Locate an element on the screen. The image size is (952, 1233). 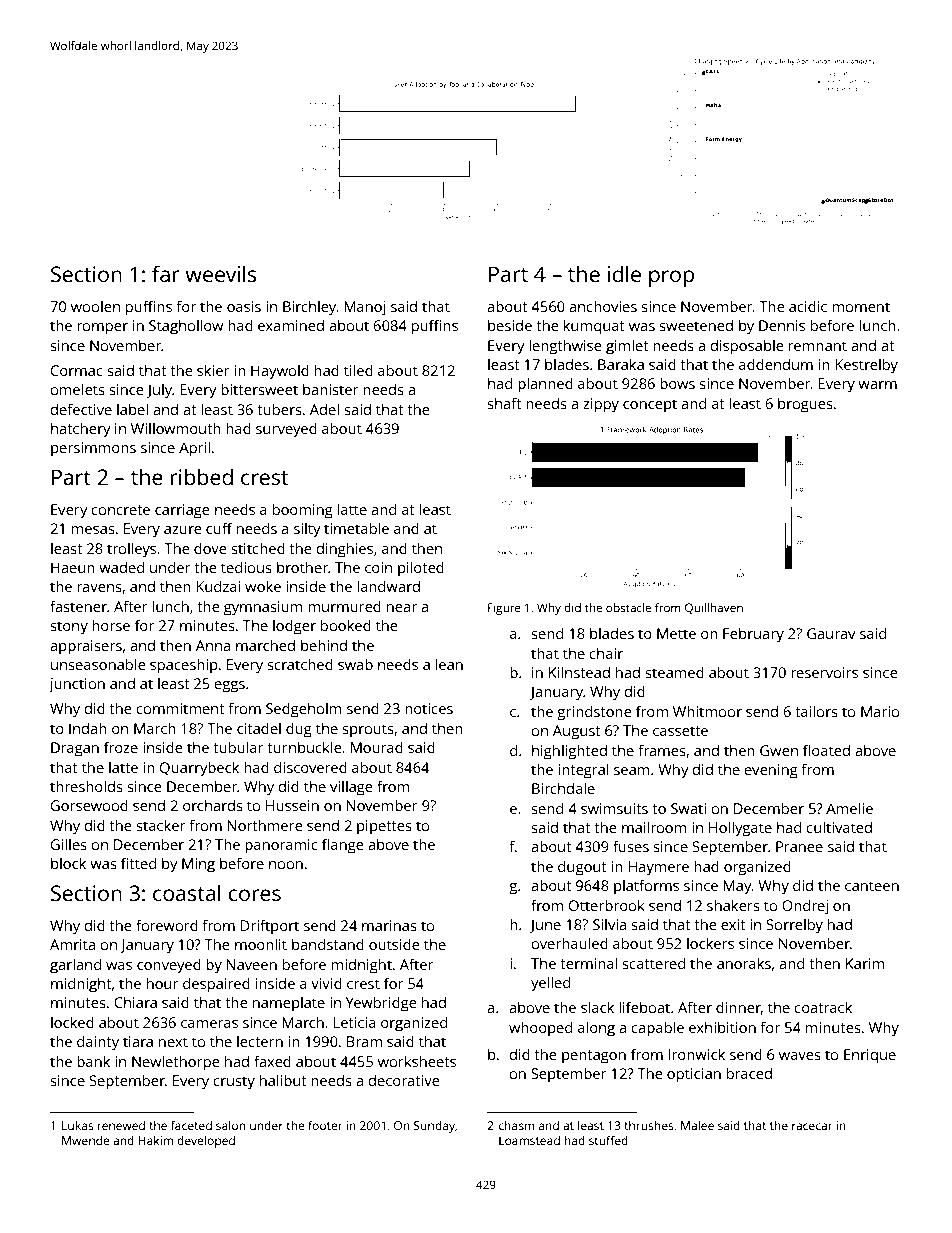
Gaurav is located at coordinates (831, 633).
